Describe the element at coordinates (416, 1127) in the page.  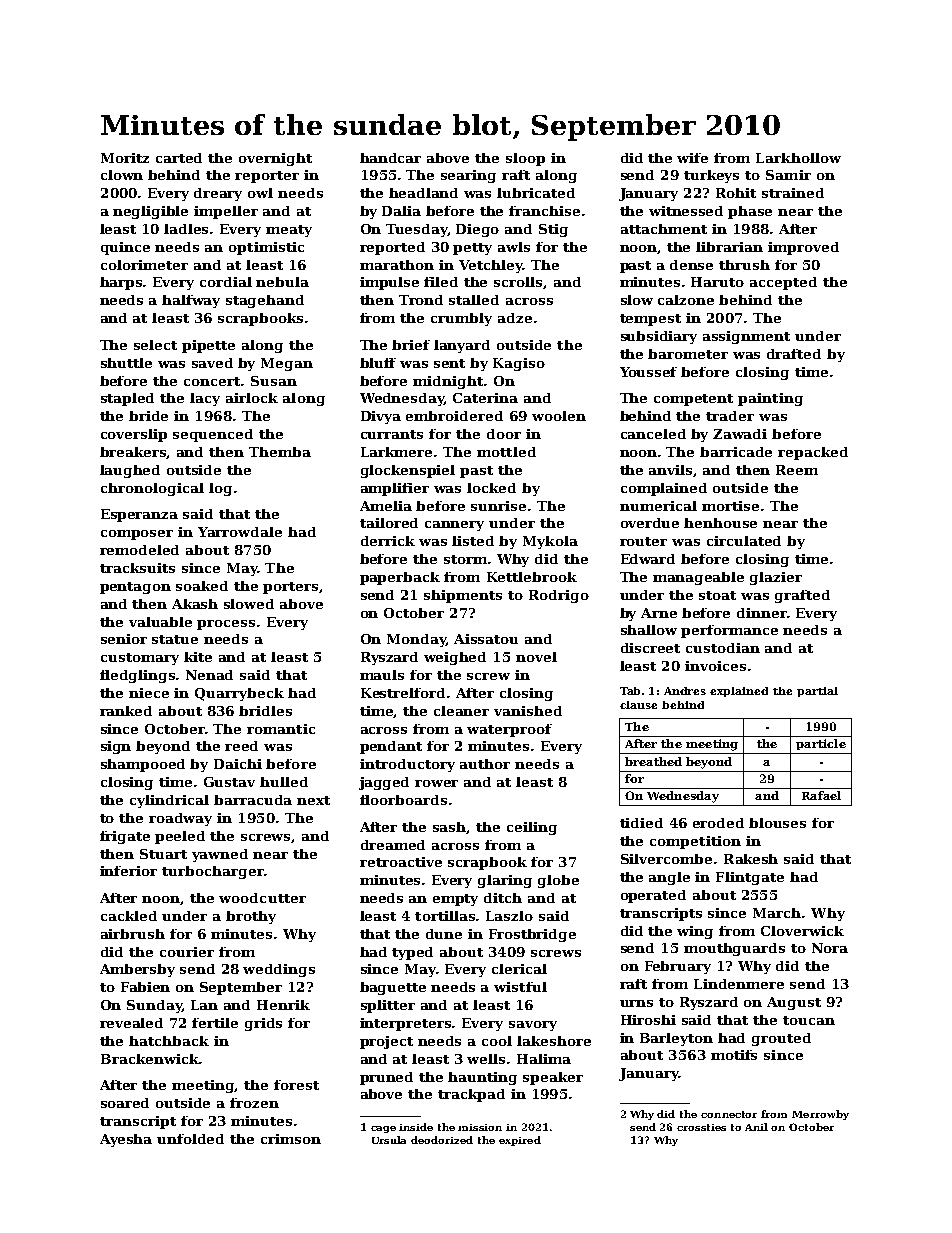
I see `inside` at that location.
